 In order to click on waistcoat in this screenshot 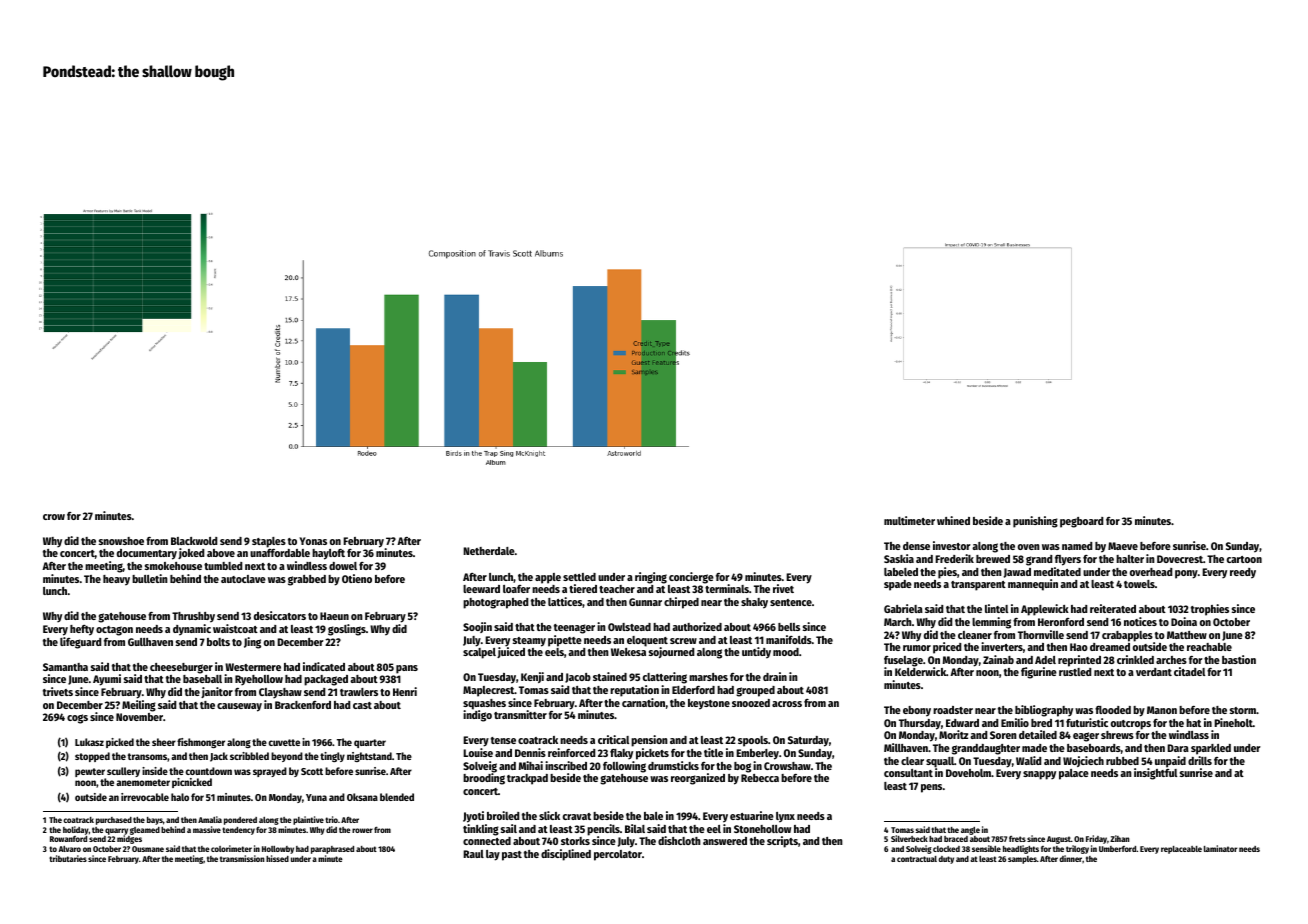, I will do `click(235, 628)`.
